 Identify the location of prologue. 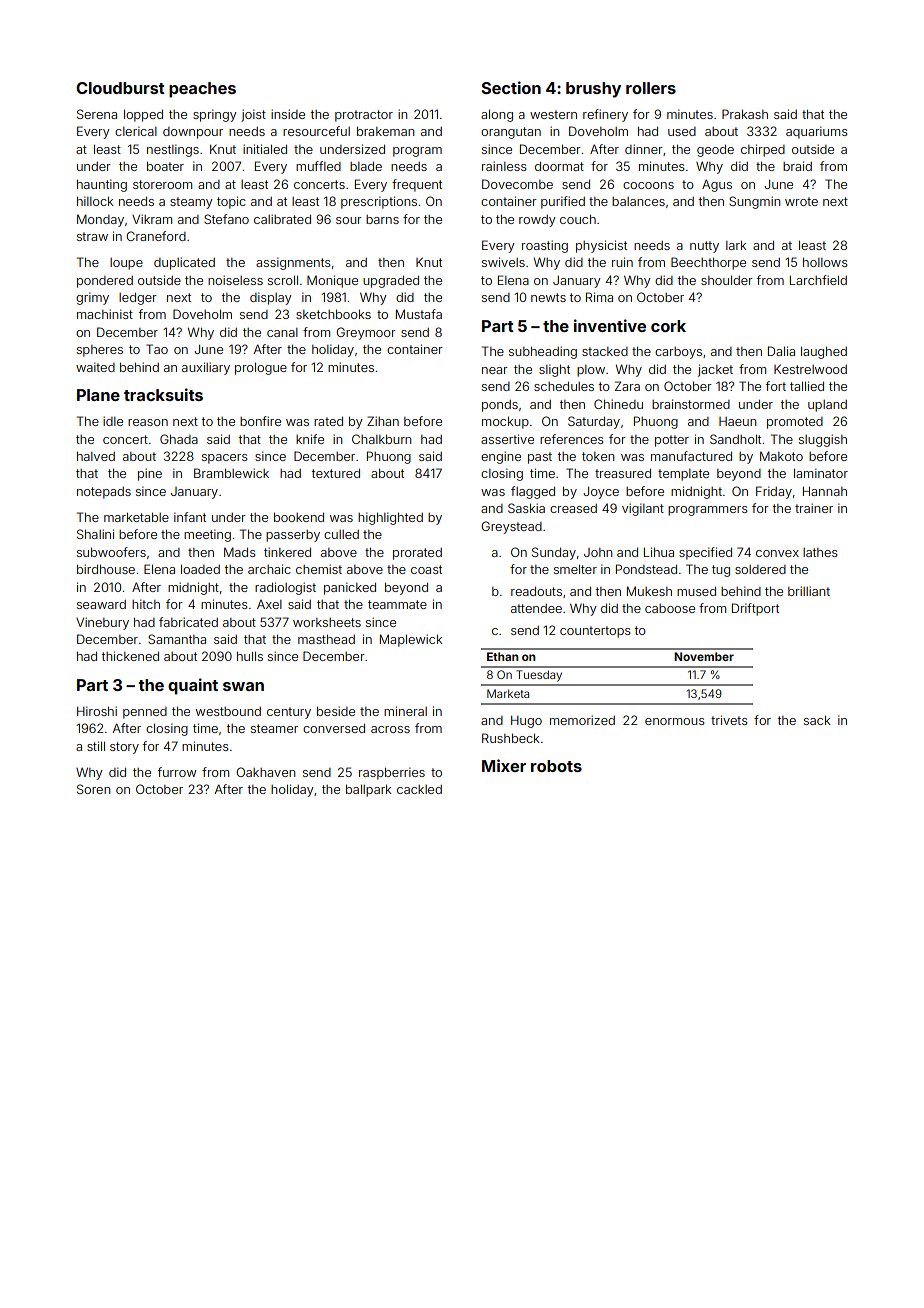
(261, 369).
